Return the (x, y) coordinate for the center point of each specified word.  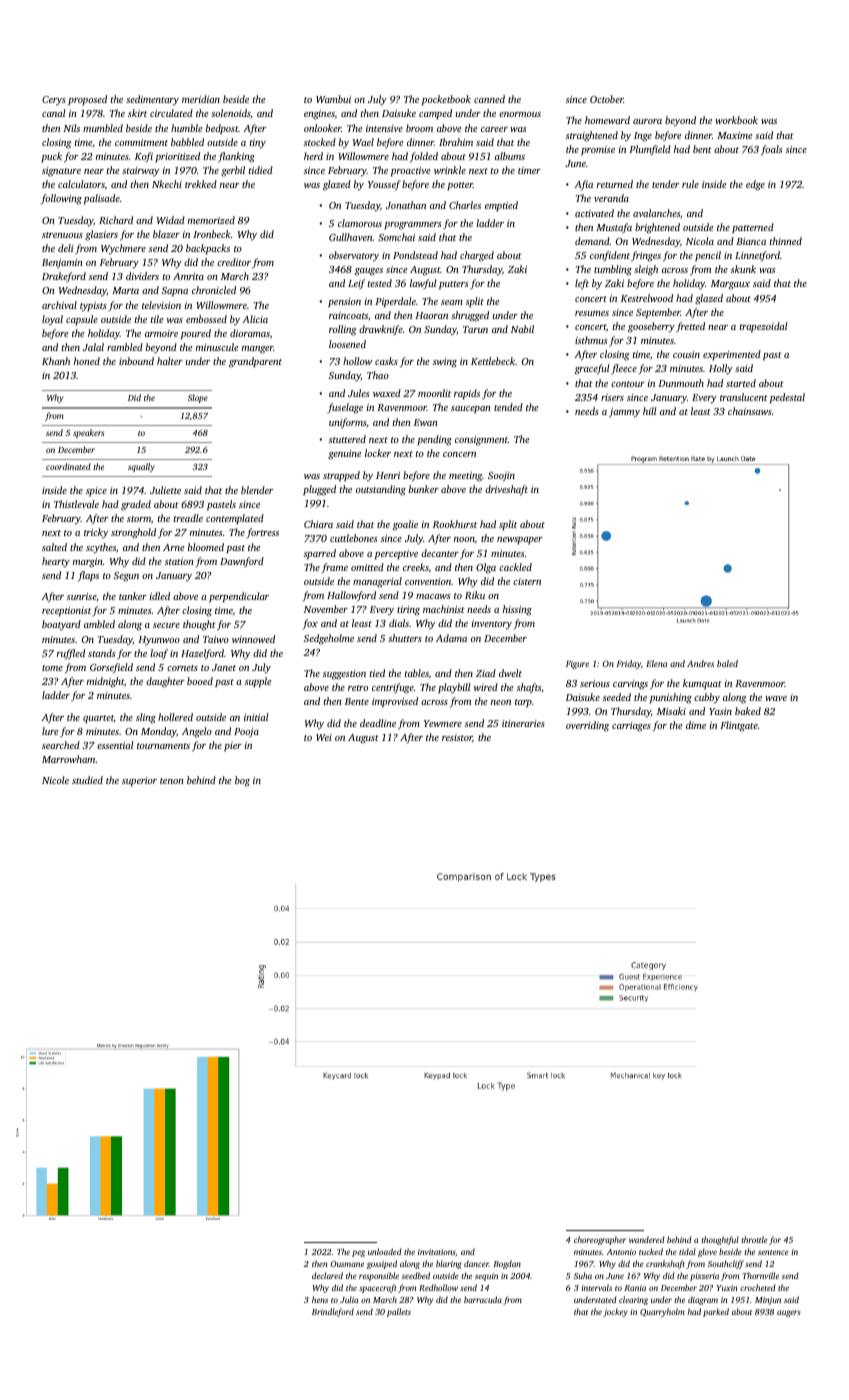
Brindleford (333, 1312)
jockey (615, 1312)
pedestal (787, 398)
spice (96, 492)
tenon (172, 781)
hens (320, 1299)
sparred (320, 554)
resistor (457, 737)
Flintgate (739, 726)
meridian (201, 99)
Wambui (333, 99)
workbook (736, 120)
